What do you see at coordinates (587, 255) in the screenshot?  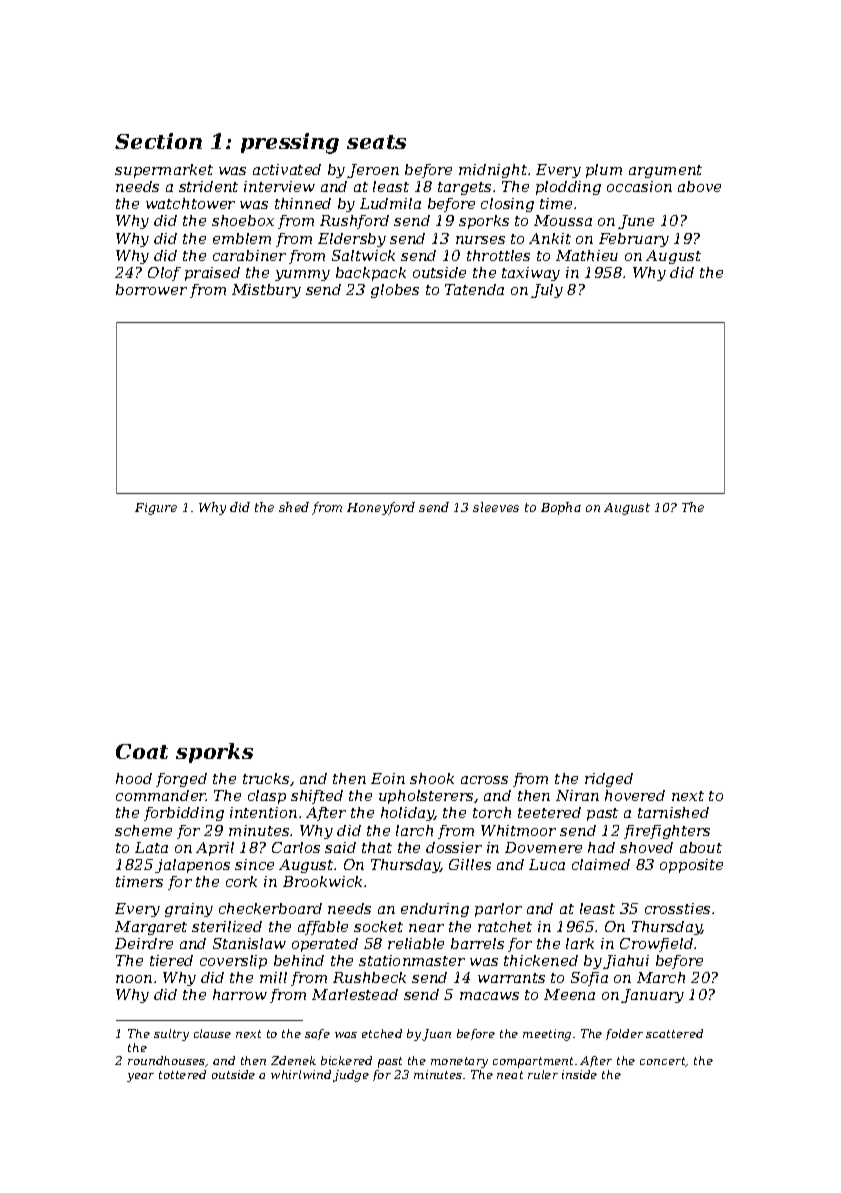 I see `Mathieu` at bounding box center [587, 255].
